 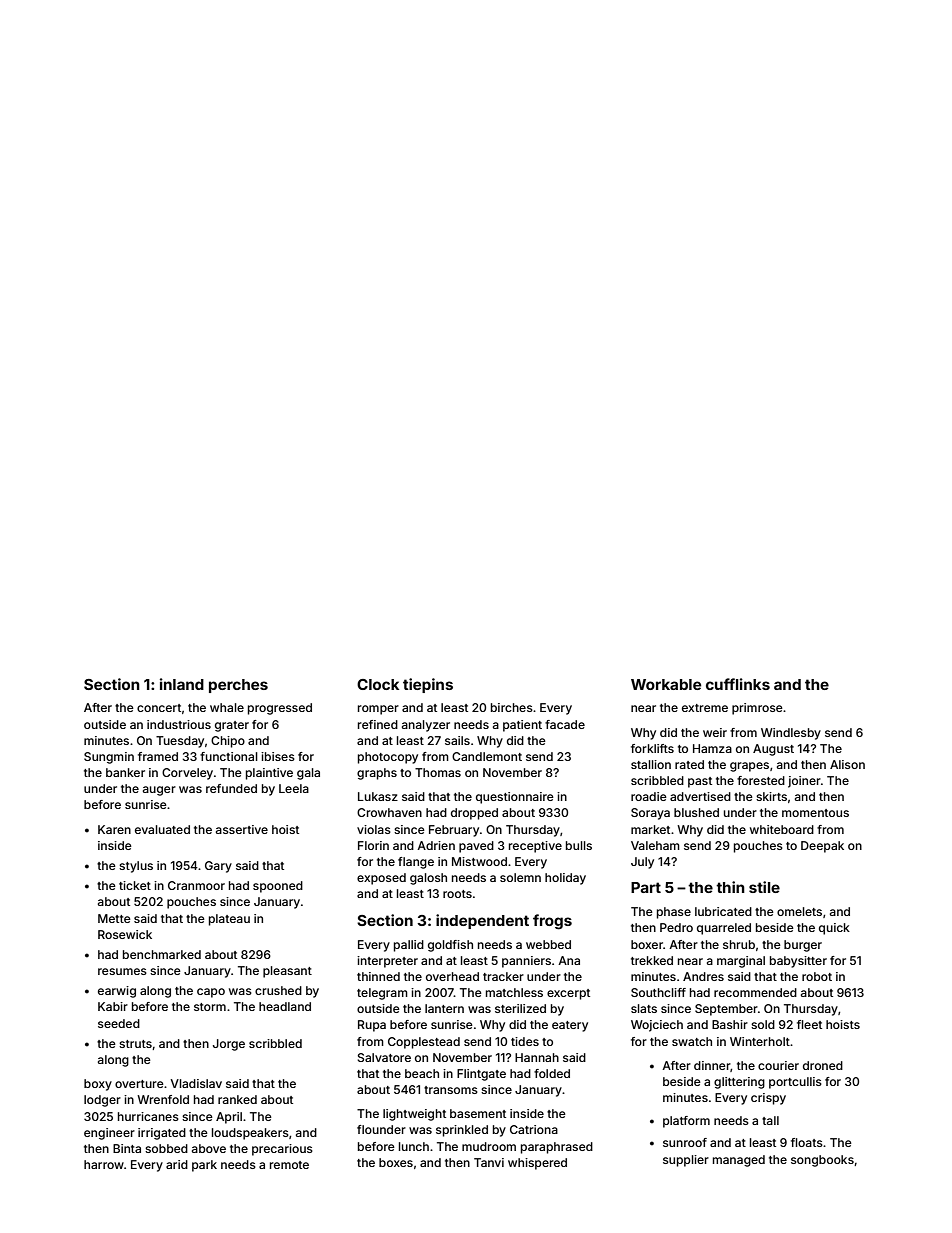 I want to click on inland, so click(x=182, y=684).
